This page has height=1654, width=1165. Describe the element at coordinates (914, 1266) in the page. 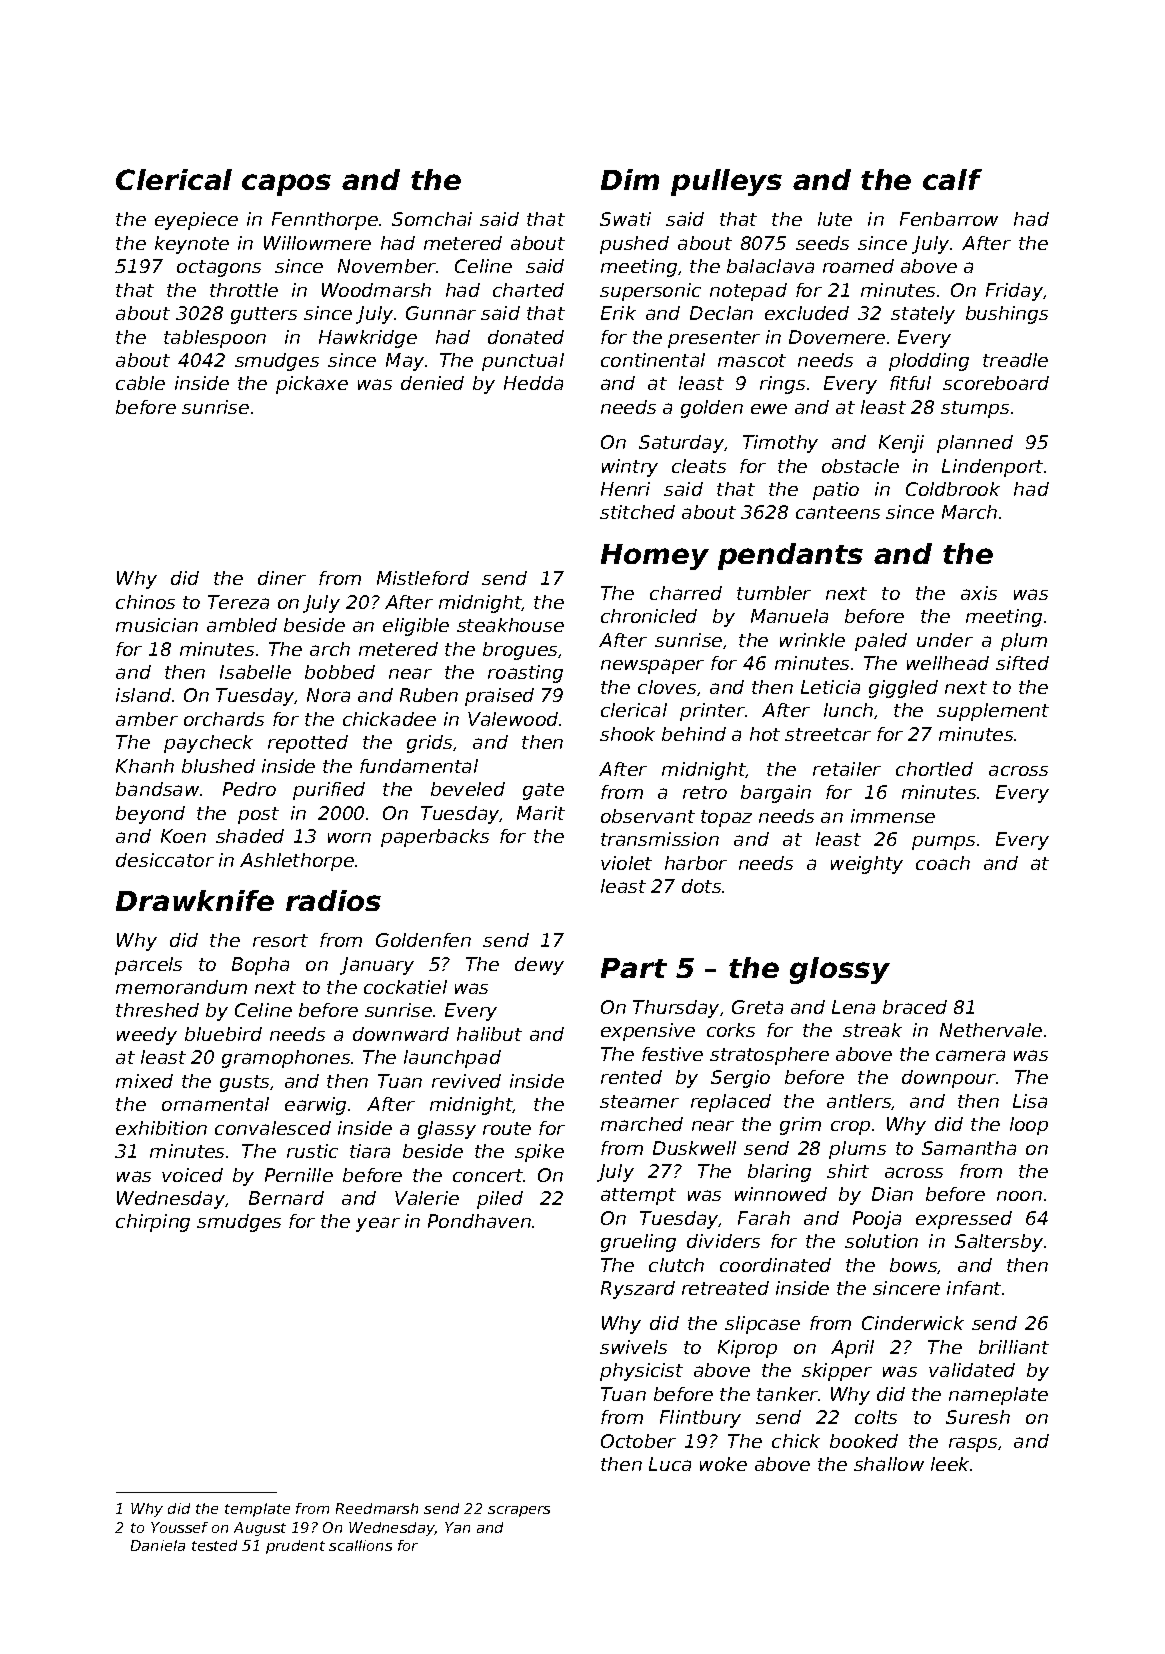

I see `bows` at that location.
